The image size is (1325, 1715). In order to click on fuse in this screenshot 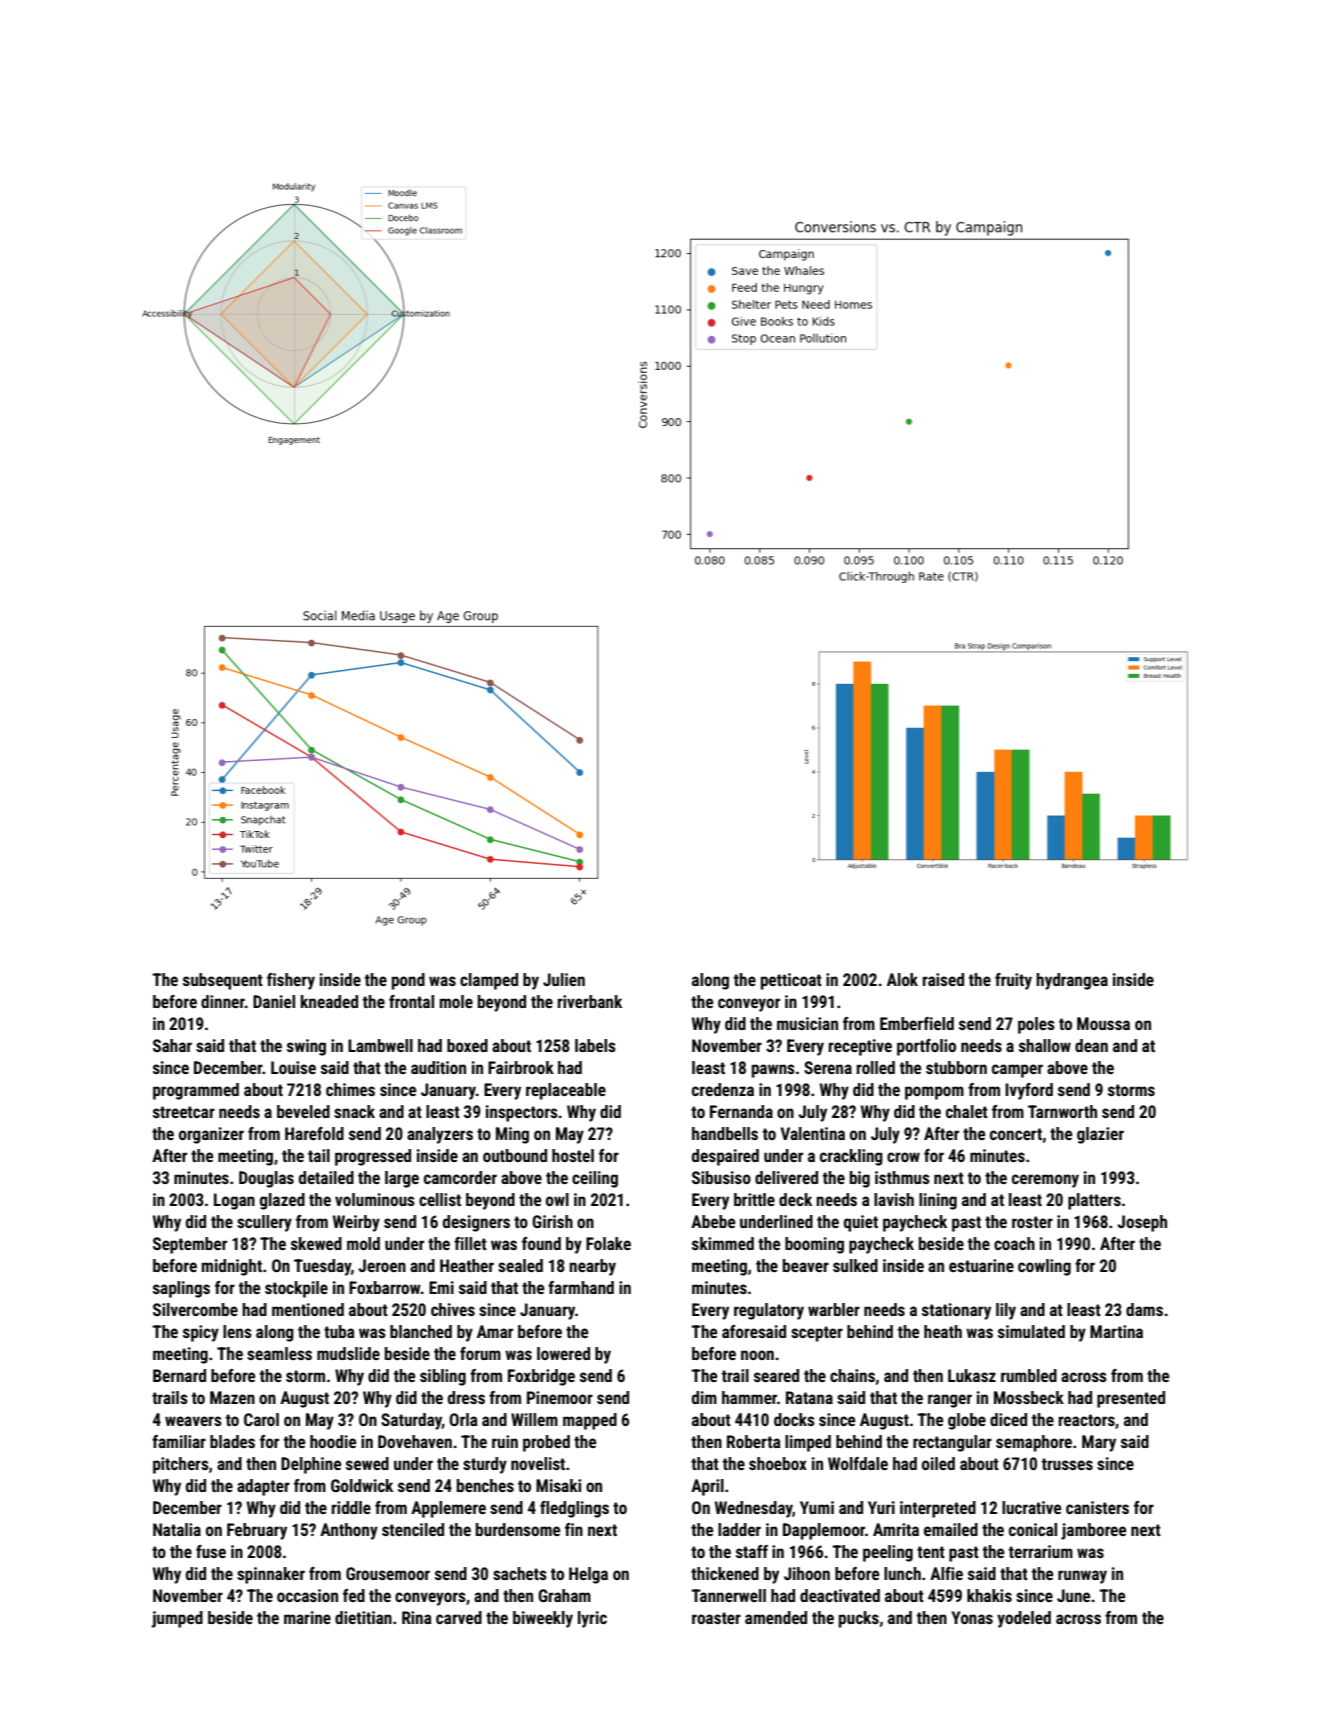, I will do `click(211, 1551)`.
